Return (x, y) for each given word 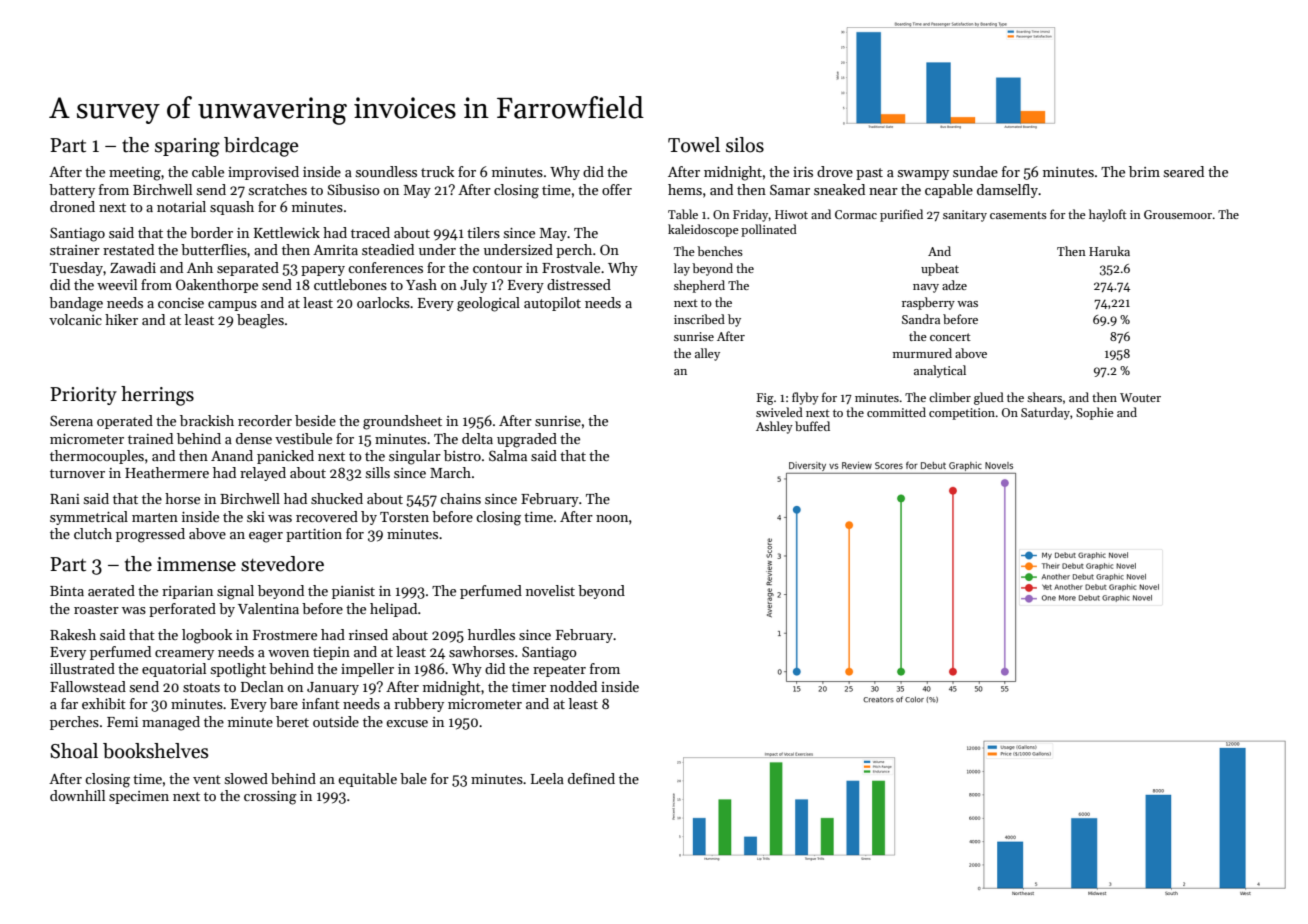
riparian (187, 592)
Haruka (1109, 251)
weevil (117, 284)
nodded (573, 686)
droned (72, 206)
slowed (246, 778)
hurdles (491, 634)
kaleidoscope (703, 230)
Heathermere (167, 472)
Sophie (1095, 413)
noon (612, 518)
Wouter (1140, 397)
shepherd (699, 286)
